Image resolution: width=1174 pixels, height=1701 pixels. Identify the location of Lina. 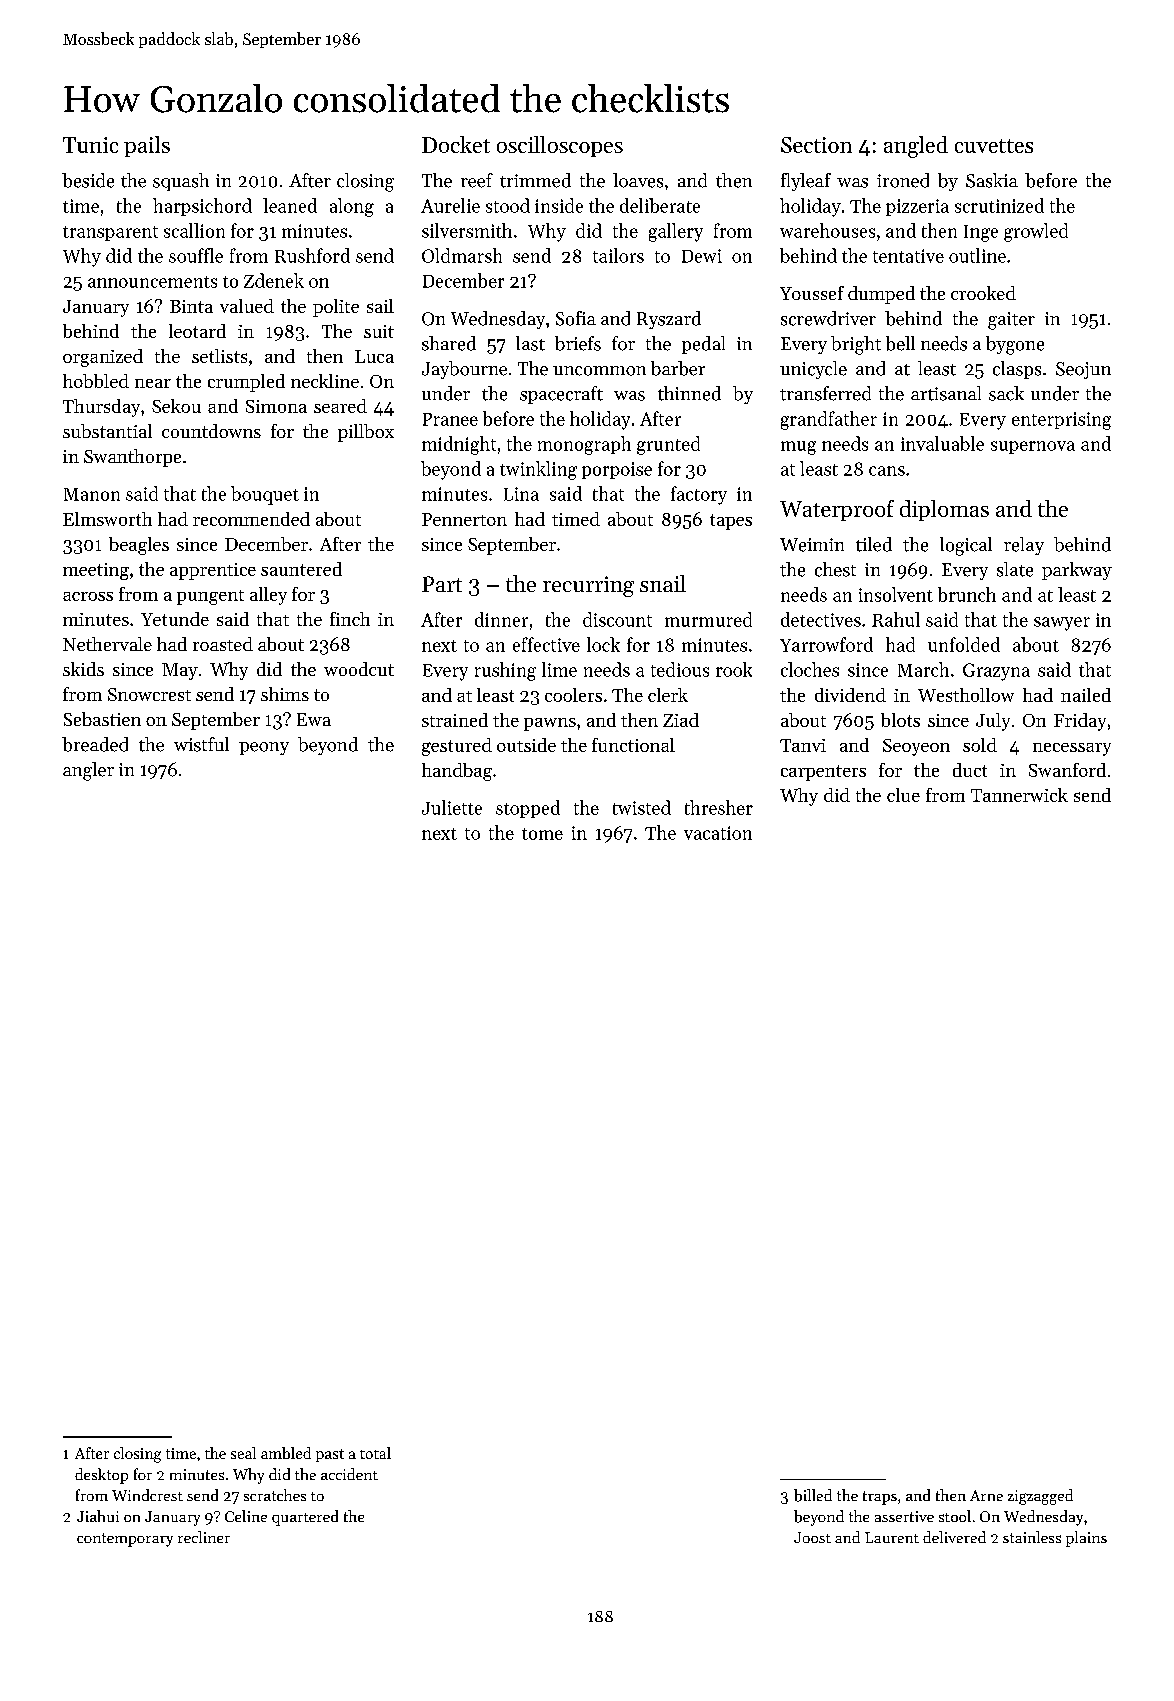
(521, 494).
